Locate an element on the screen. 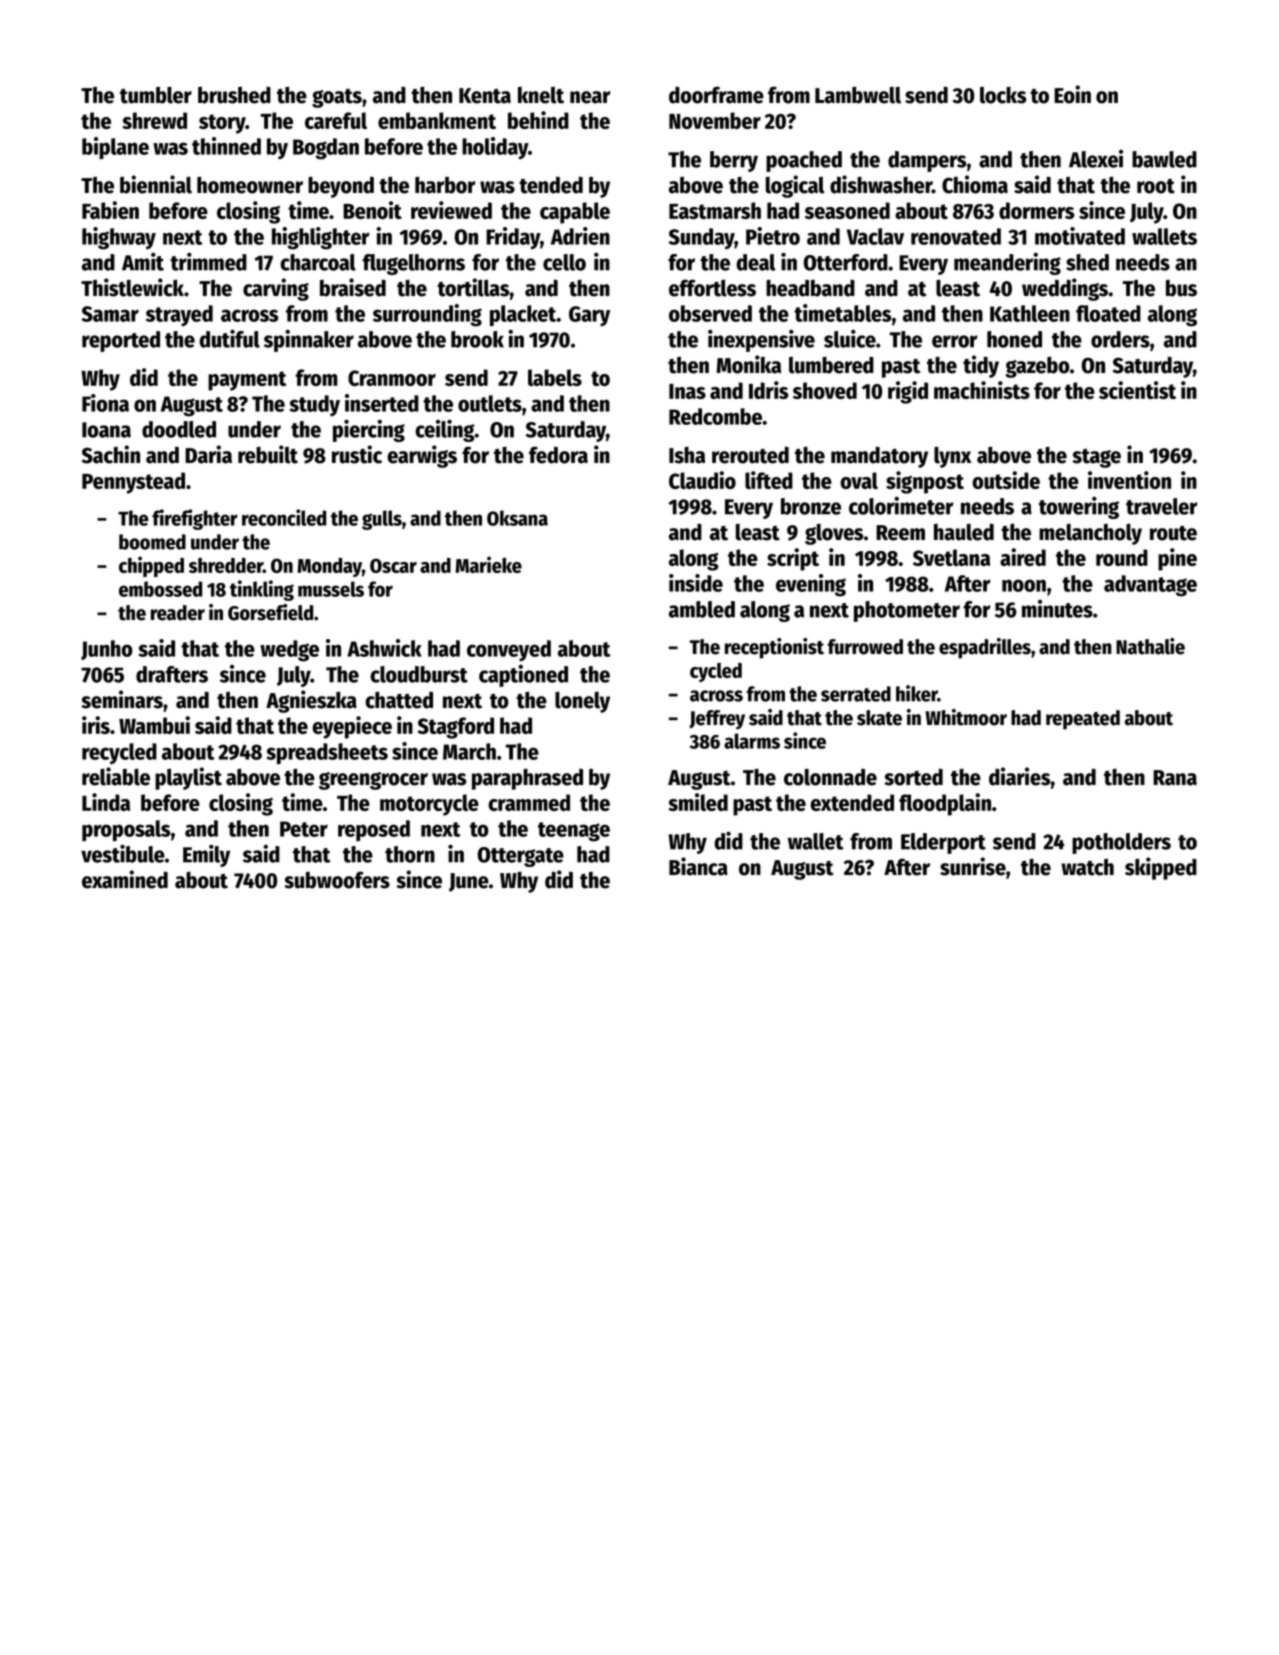 The image size is (1279, 1655). goats is located at coordinates (337, 98).
